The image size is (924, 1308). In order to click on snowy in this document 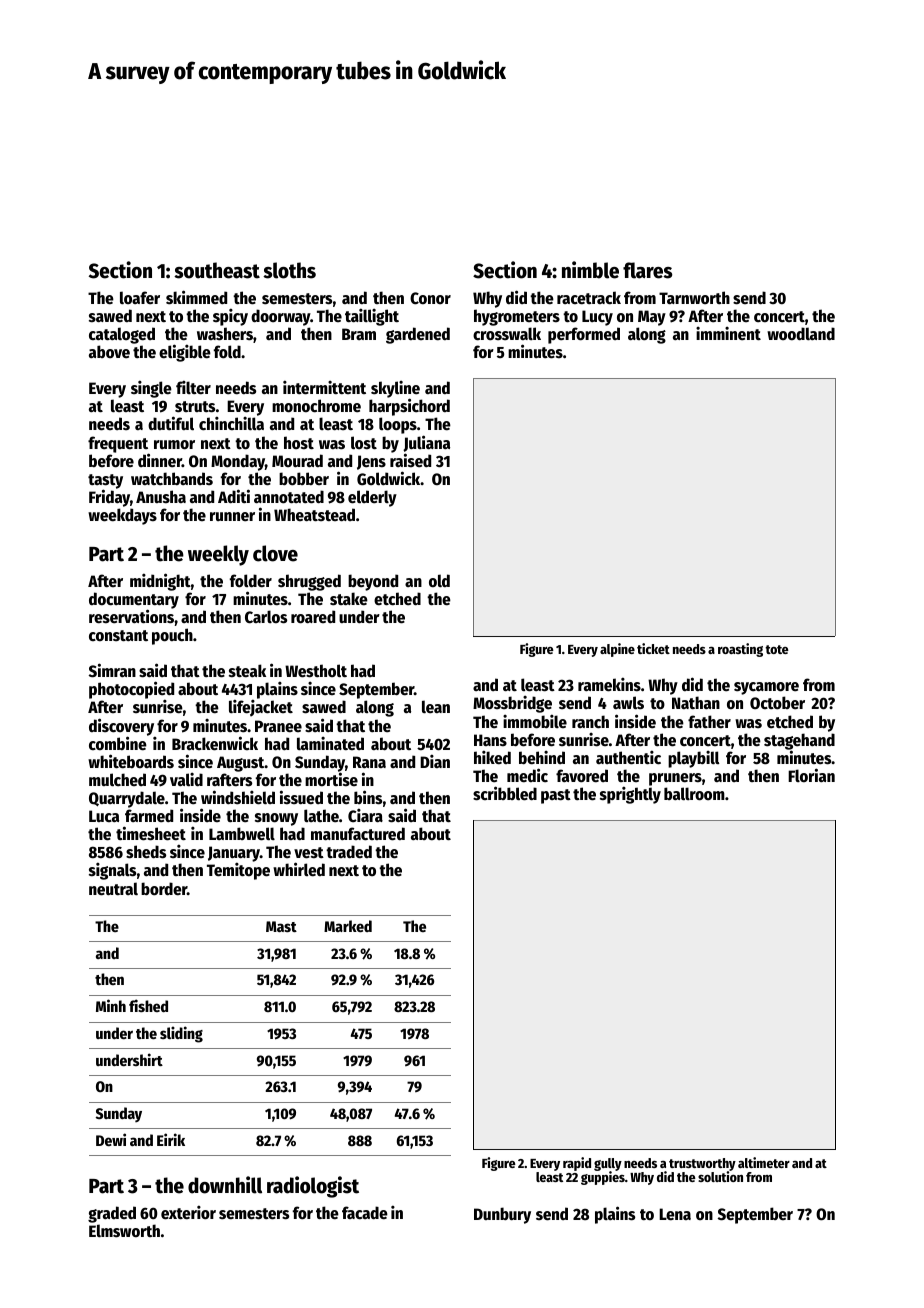, I will do `click(276, 819)`.
